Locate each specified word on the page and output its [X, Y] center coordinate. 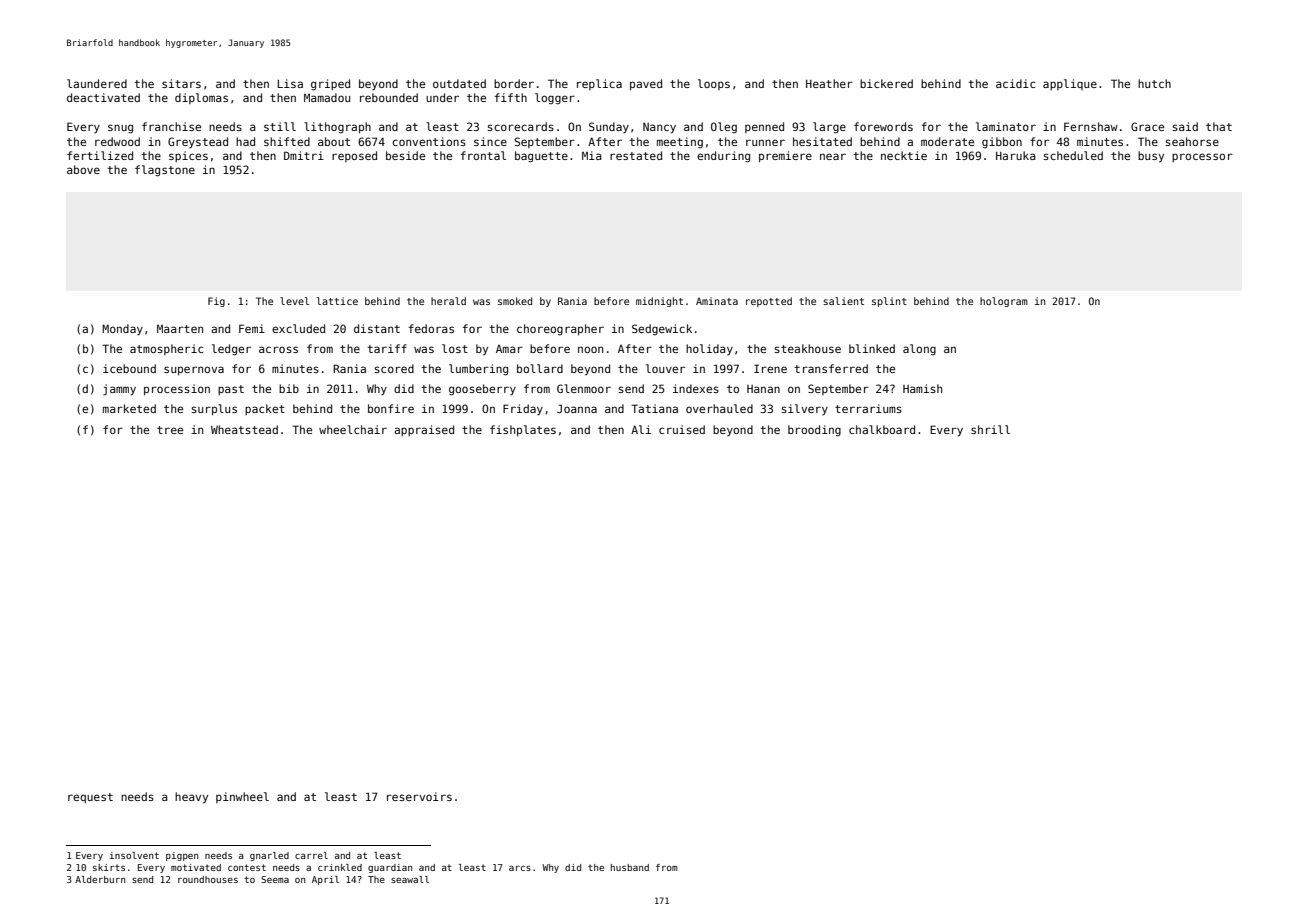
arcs [520, 868]
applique [1070, 84]
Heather [829, 83]
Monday [122, 329]
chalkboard [882, 429]
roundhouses [208, 879]
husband [630, 867]
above [83, 169]
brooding [814, 431]
